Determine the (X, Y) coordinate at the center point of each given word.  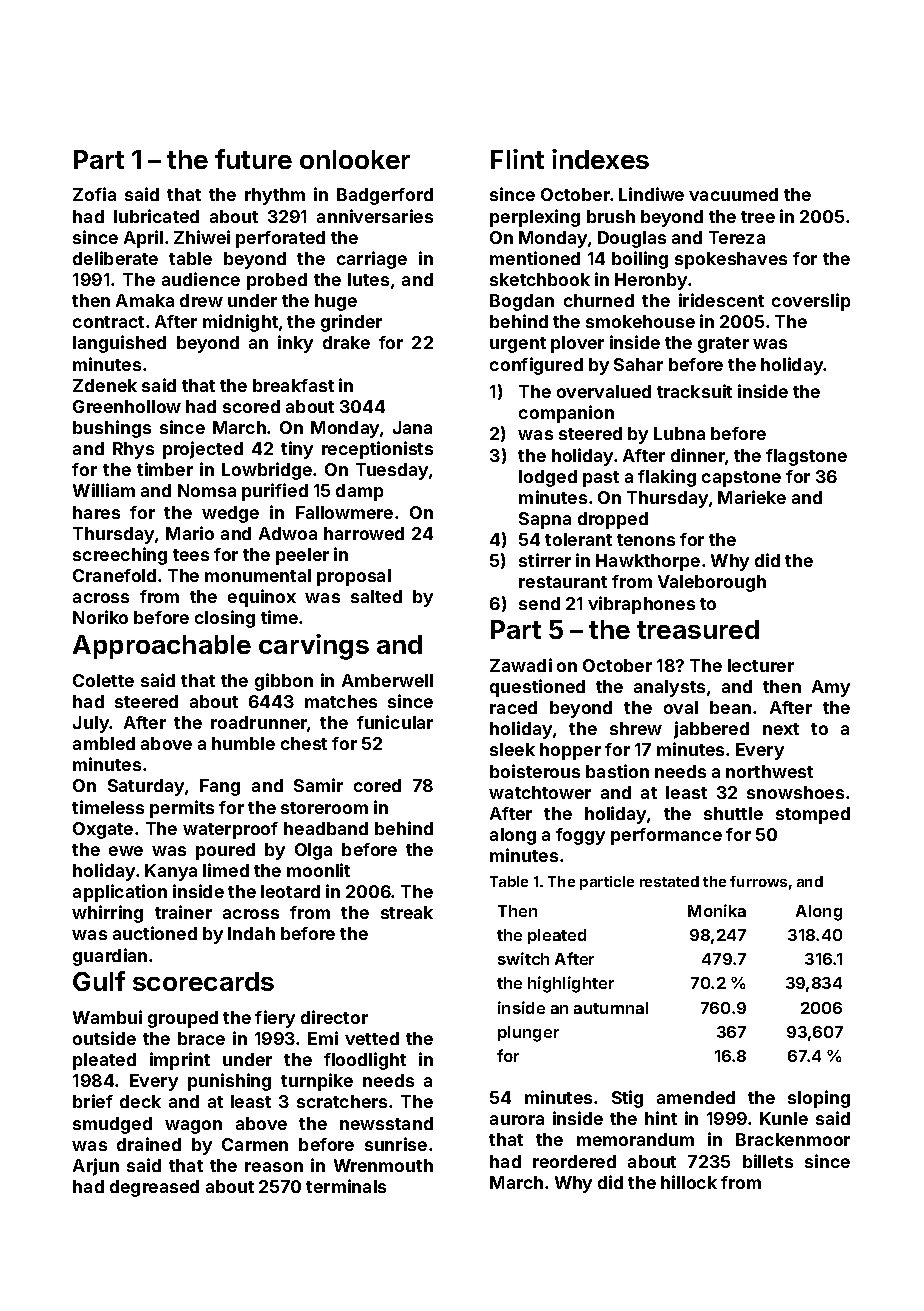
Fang (220, 787)
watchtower (540, 792)
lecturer (761, 665)
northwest (769, 771)
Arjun (96, 1167)
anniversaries (375, 216)
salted (376, 596)
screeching (120, 556)
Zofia (94, 194)
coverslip (811, 302)
